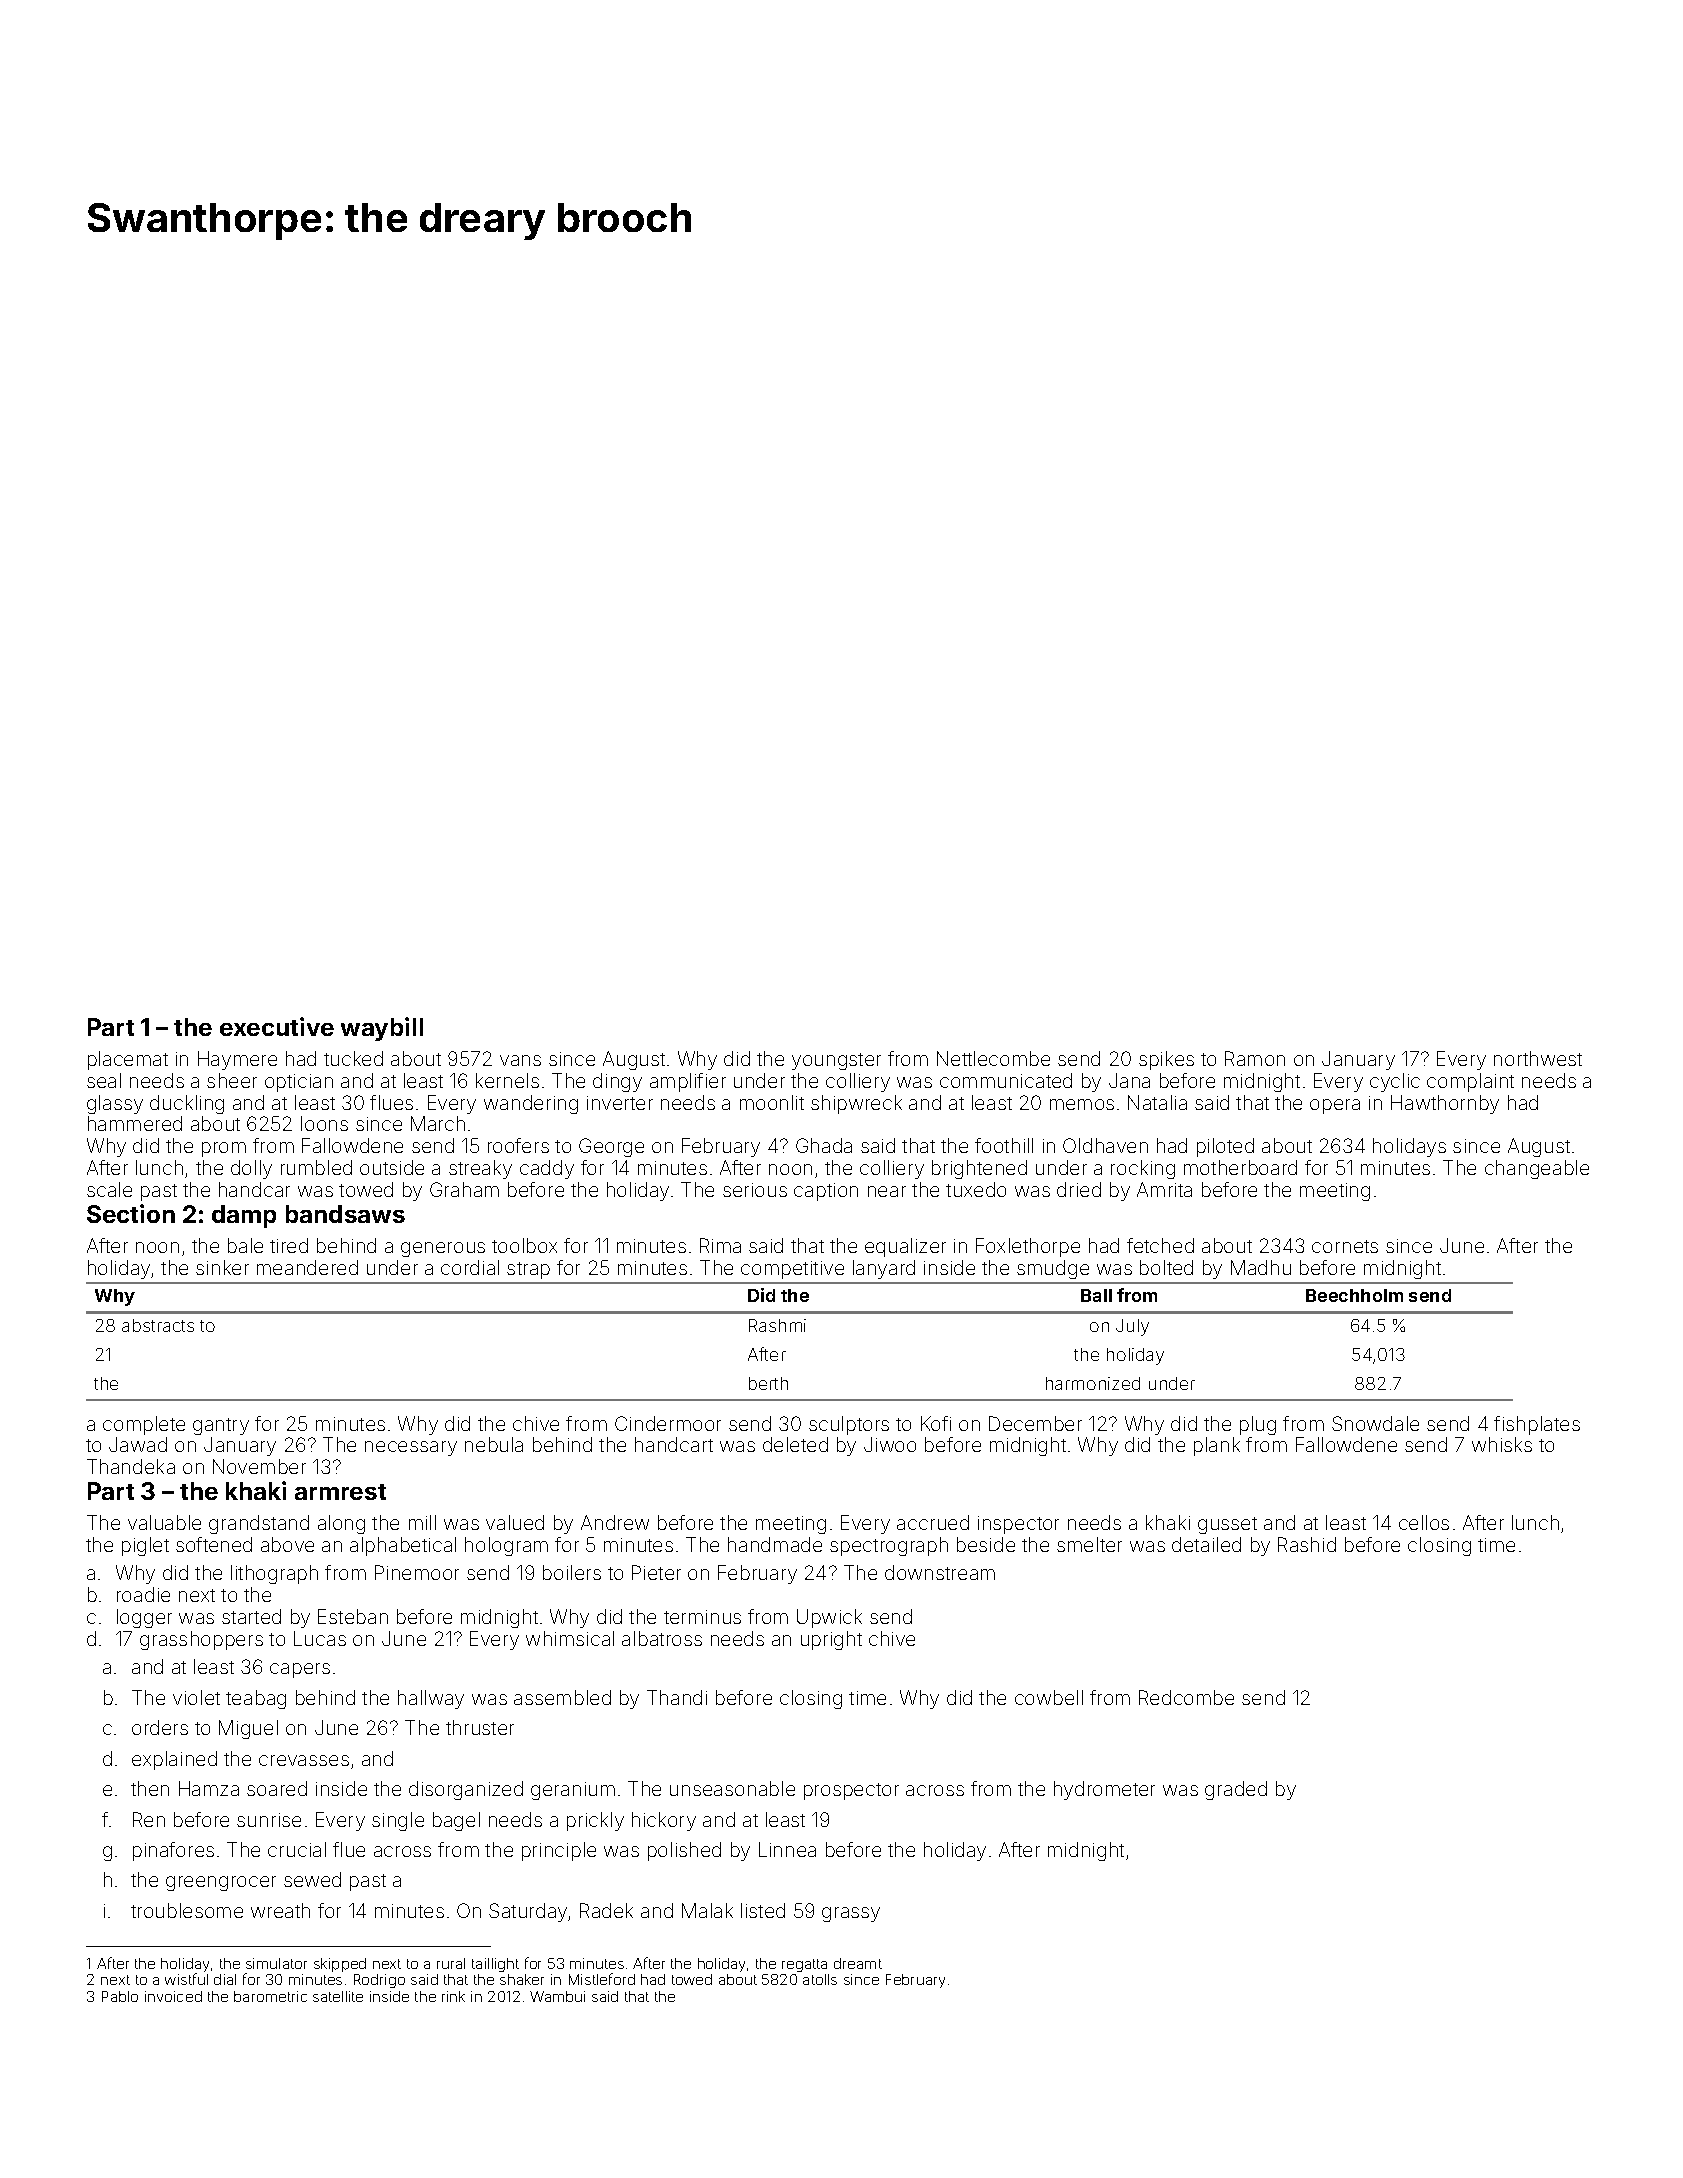 This screenshot has width=1683, height=2178. What do you see at coordinates (547, 1169) in the screenshot?
I see `caddy` at bounding box center [547, 1169].
